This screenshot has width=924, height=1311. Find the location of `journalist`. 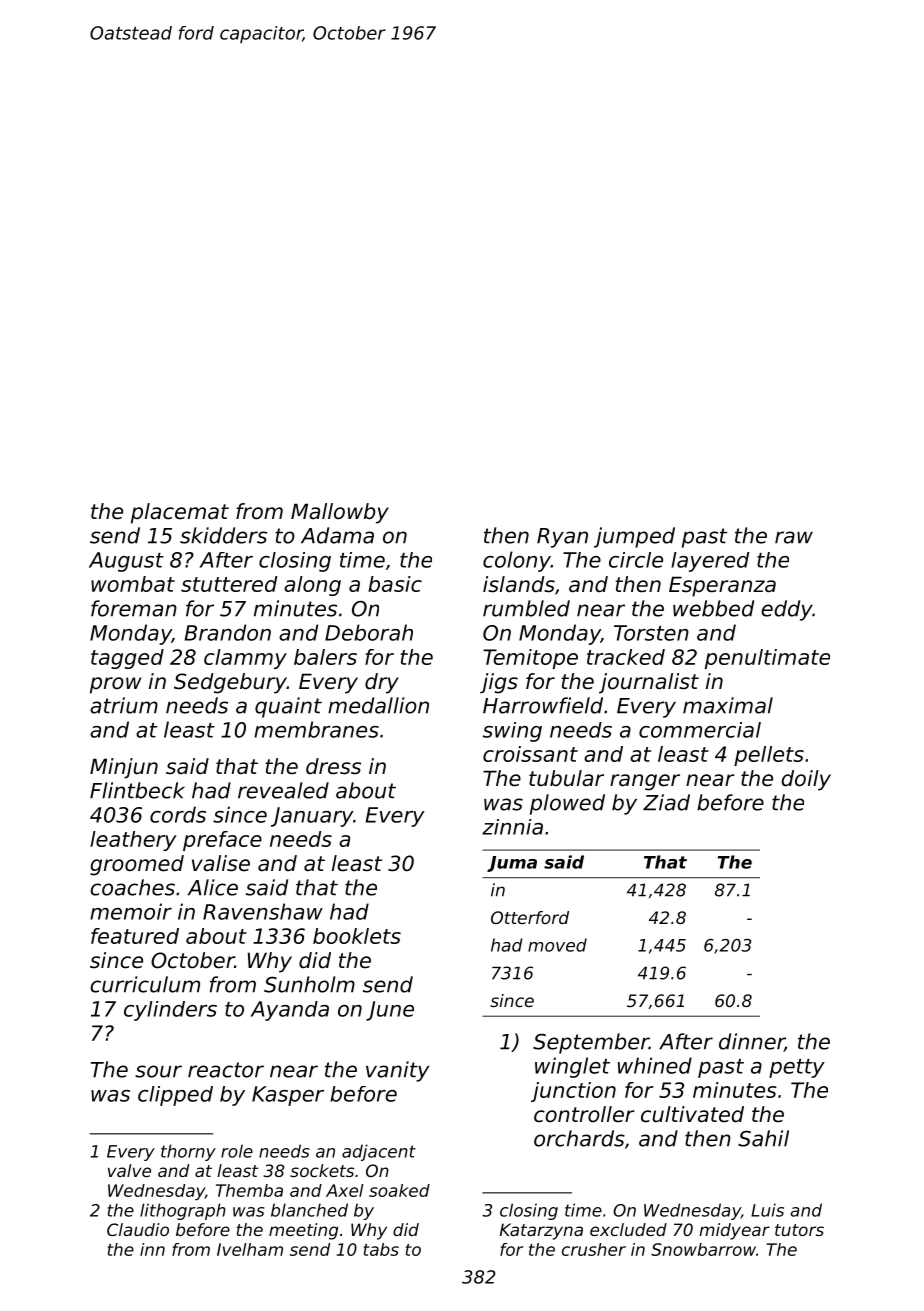

journalist is located at coordinates (649, 683).
